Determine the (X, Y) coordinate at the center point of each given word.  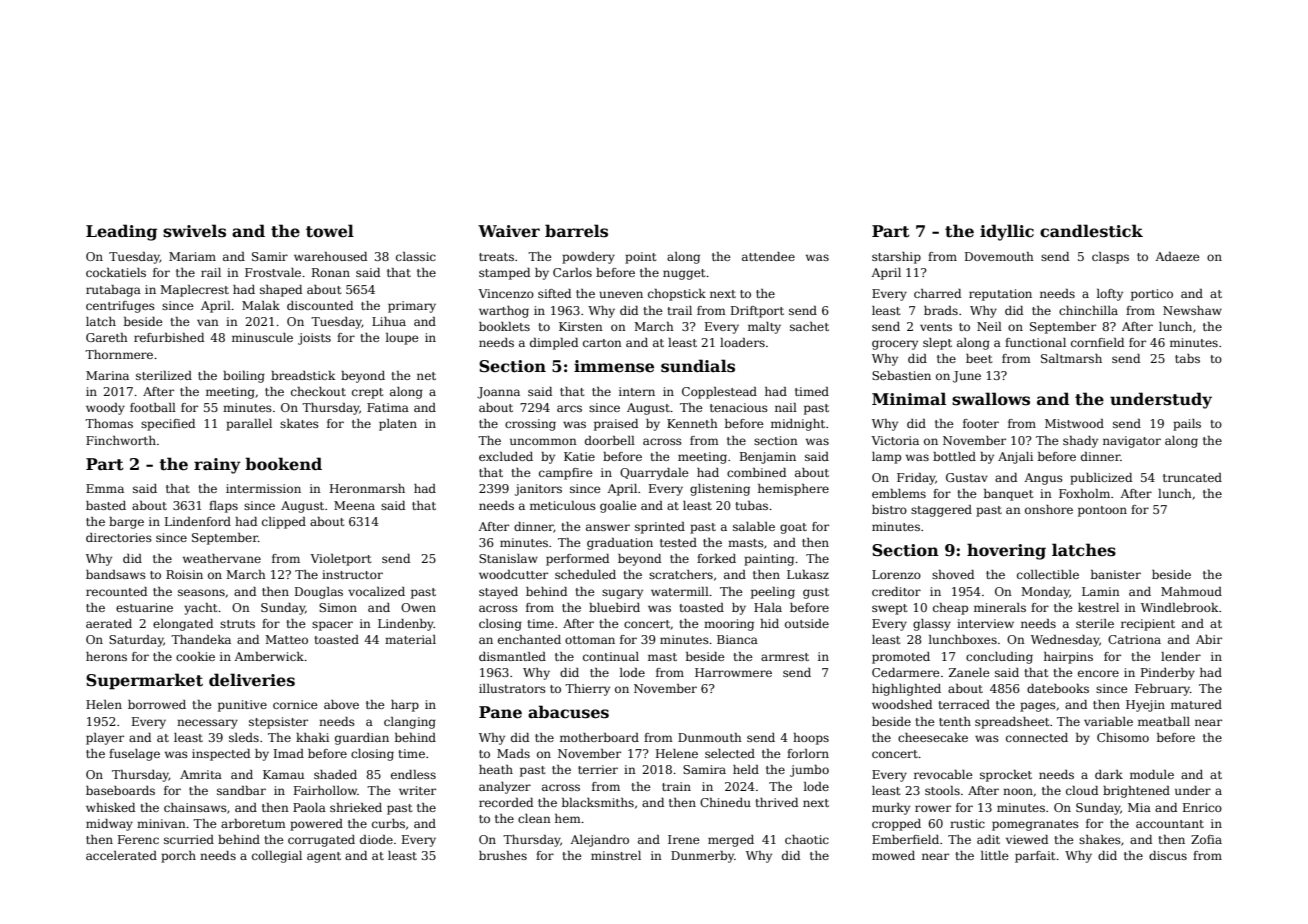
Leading (121, 232)
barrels (576, 231)
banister (1116, 574)
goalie (618, 507)
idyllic (1007, 232)
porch (178, 857)
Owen (418, 607)
